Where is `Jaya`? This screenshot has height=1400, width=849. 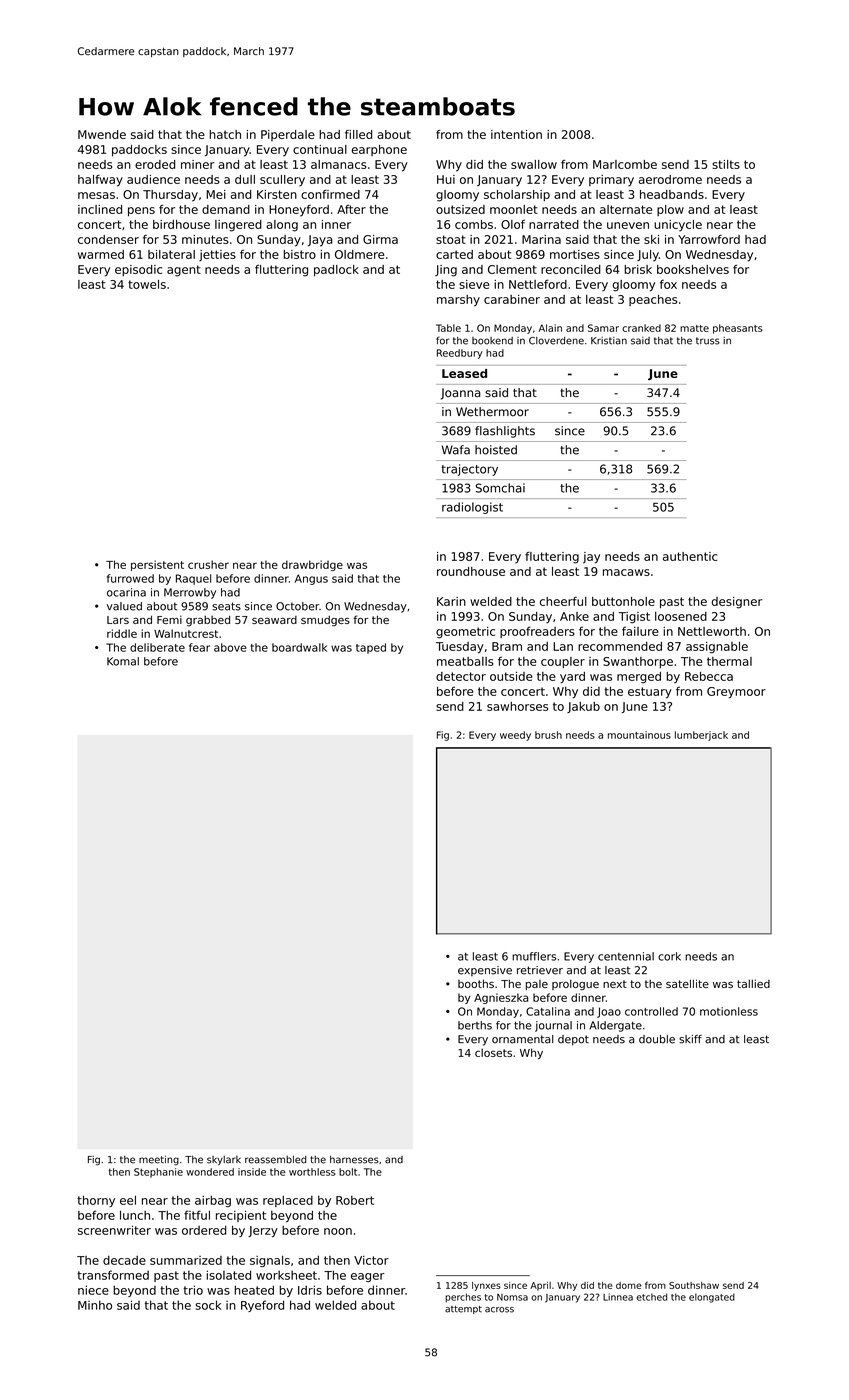
Jaya is located at coordinates (320, 241).
